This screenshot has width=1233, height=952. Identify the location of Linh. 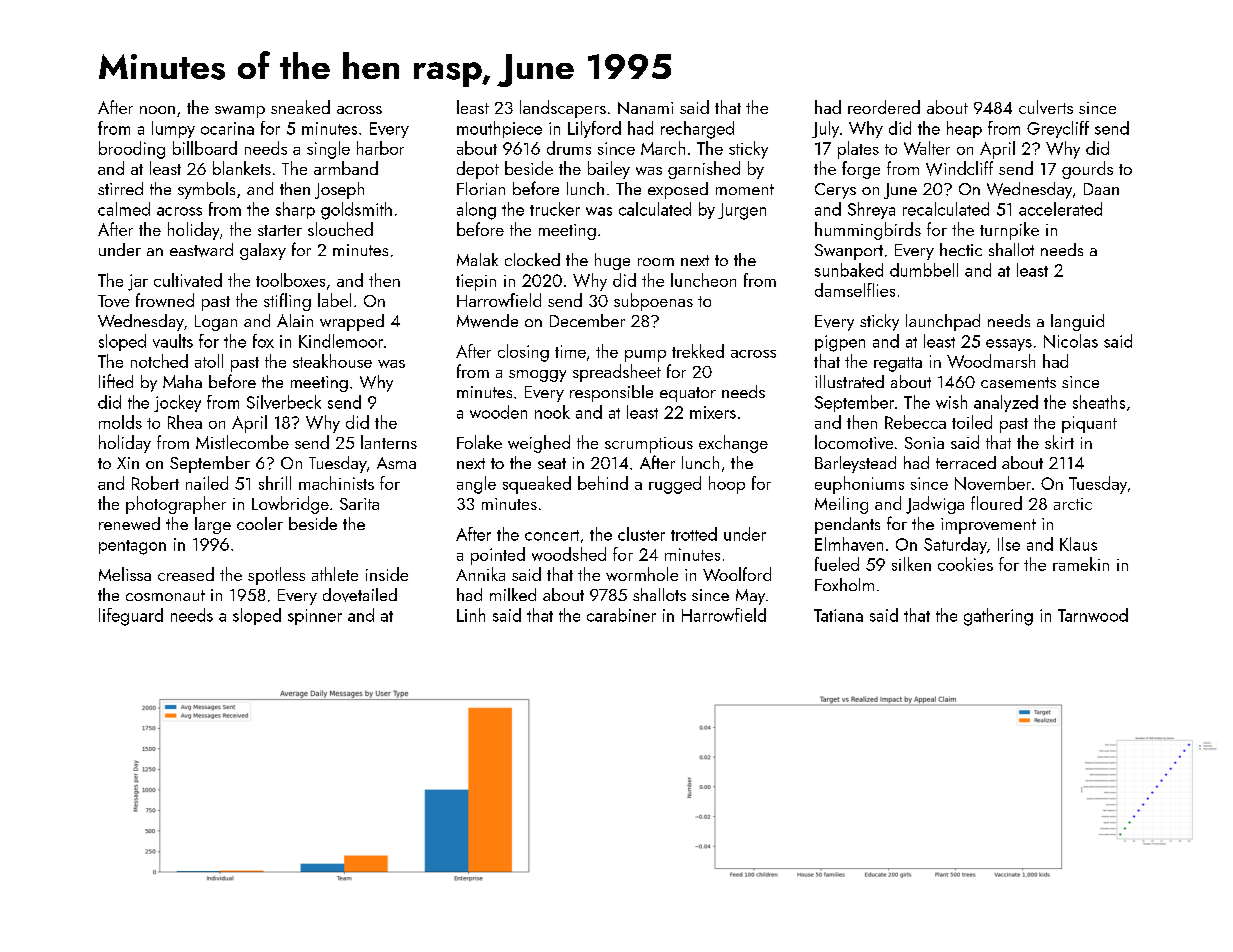
(471, 615).
